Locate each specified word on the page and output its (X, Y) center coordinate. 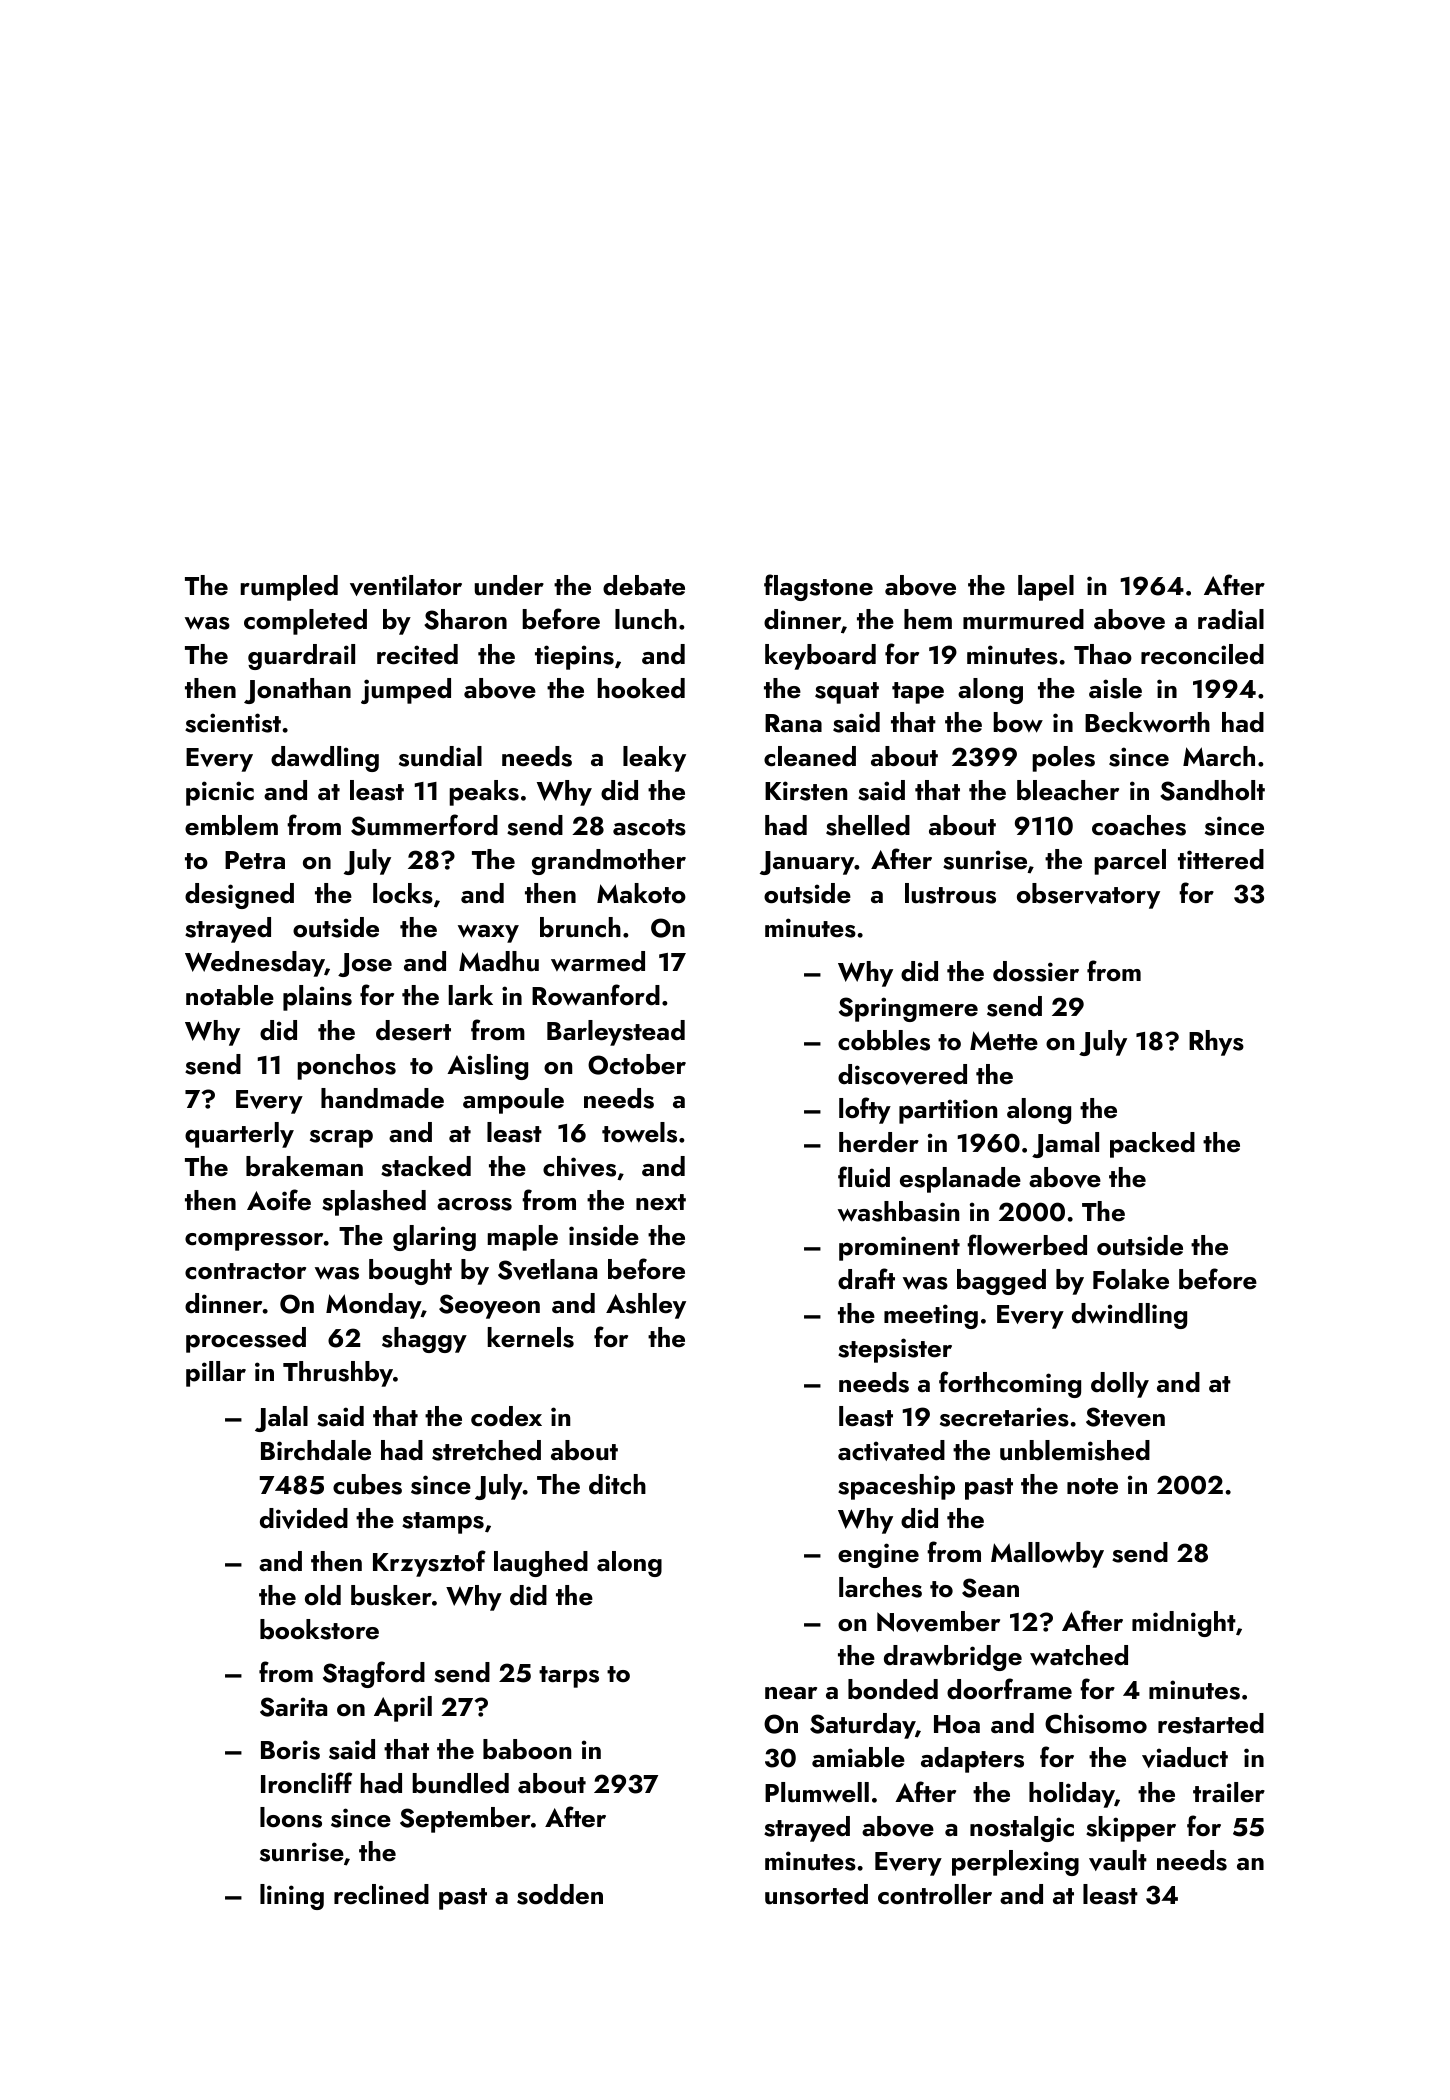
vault (1118, 1860)
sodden (560, 1894)
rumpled (289, 588)
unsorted (816, 1894)
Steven (1125, 1417)
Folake (1131, 1279)
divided (304, 1518)
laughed (541, 1564)
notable (230, 995)
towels (639, 1132)
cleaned (810, 756)
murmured (1023, 619)
